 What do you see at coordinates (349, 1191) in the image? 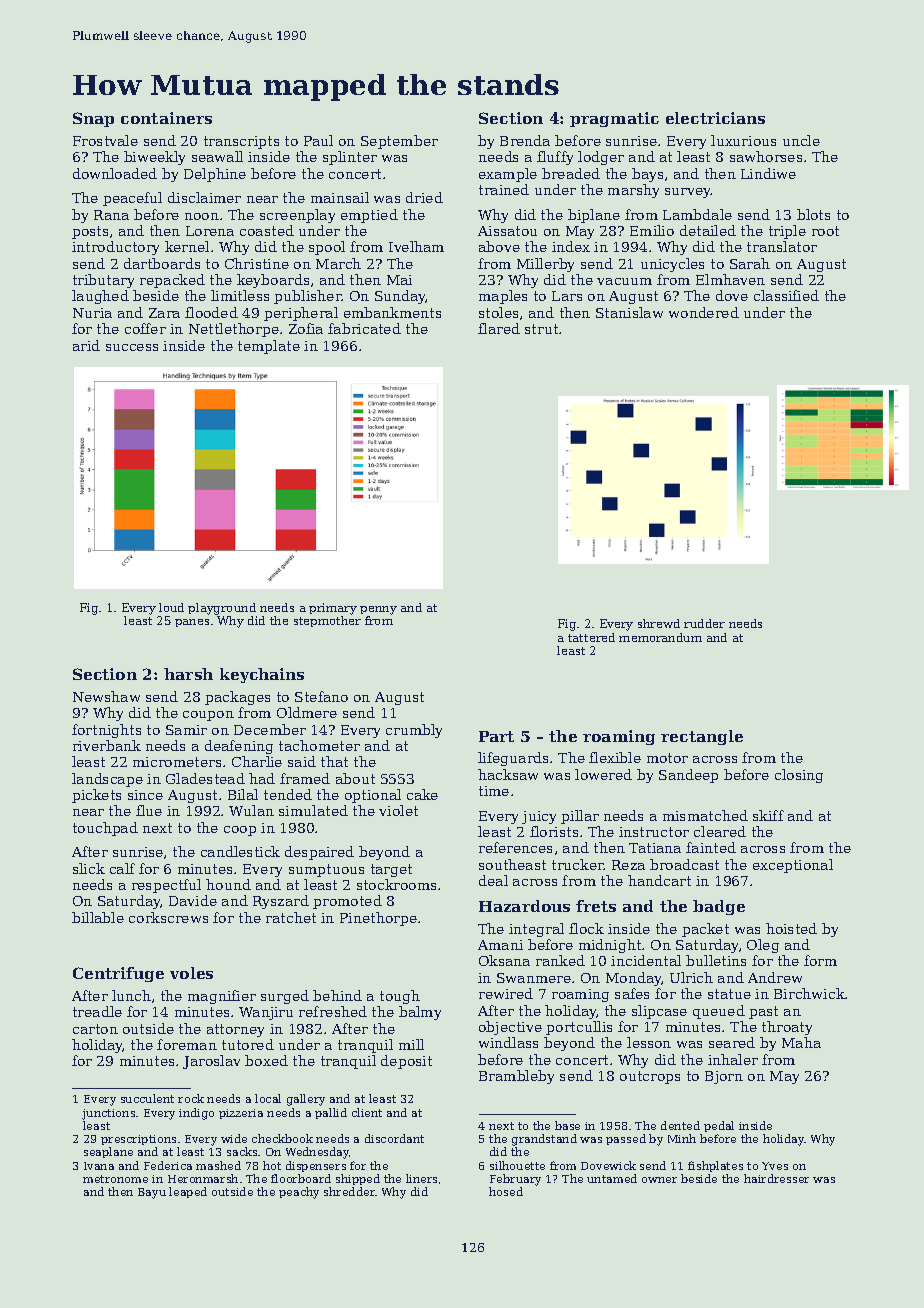
I see `shredder` at bounding box center [349, 1191].
